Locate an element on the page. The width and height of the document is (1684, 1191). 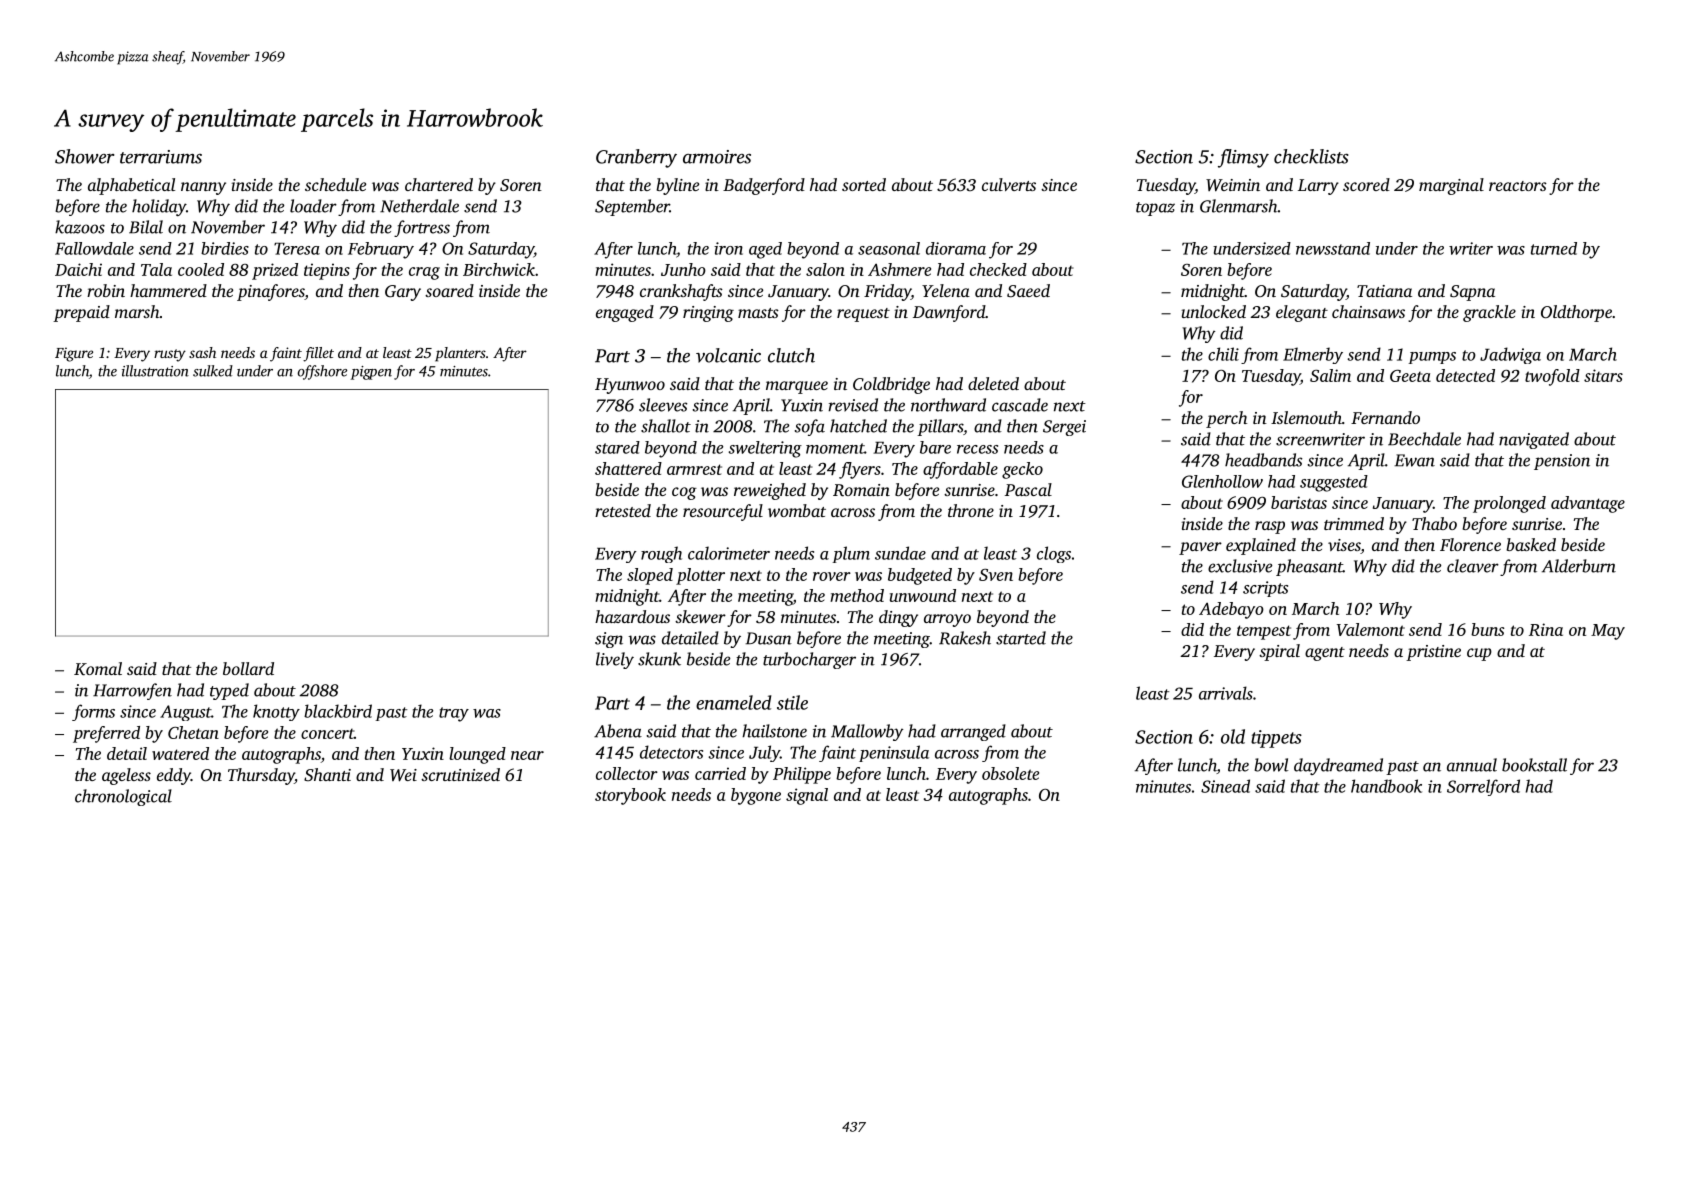
schedule is located at coordinates (335, 184).
